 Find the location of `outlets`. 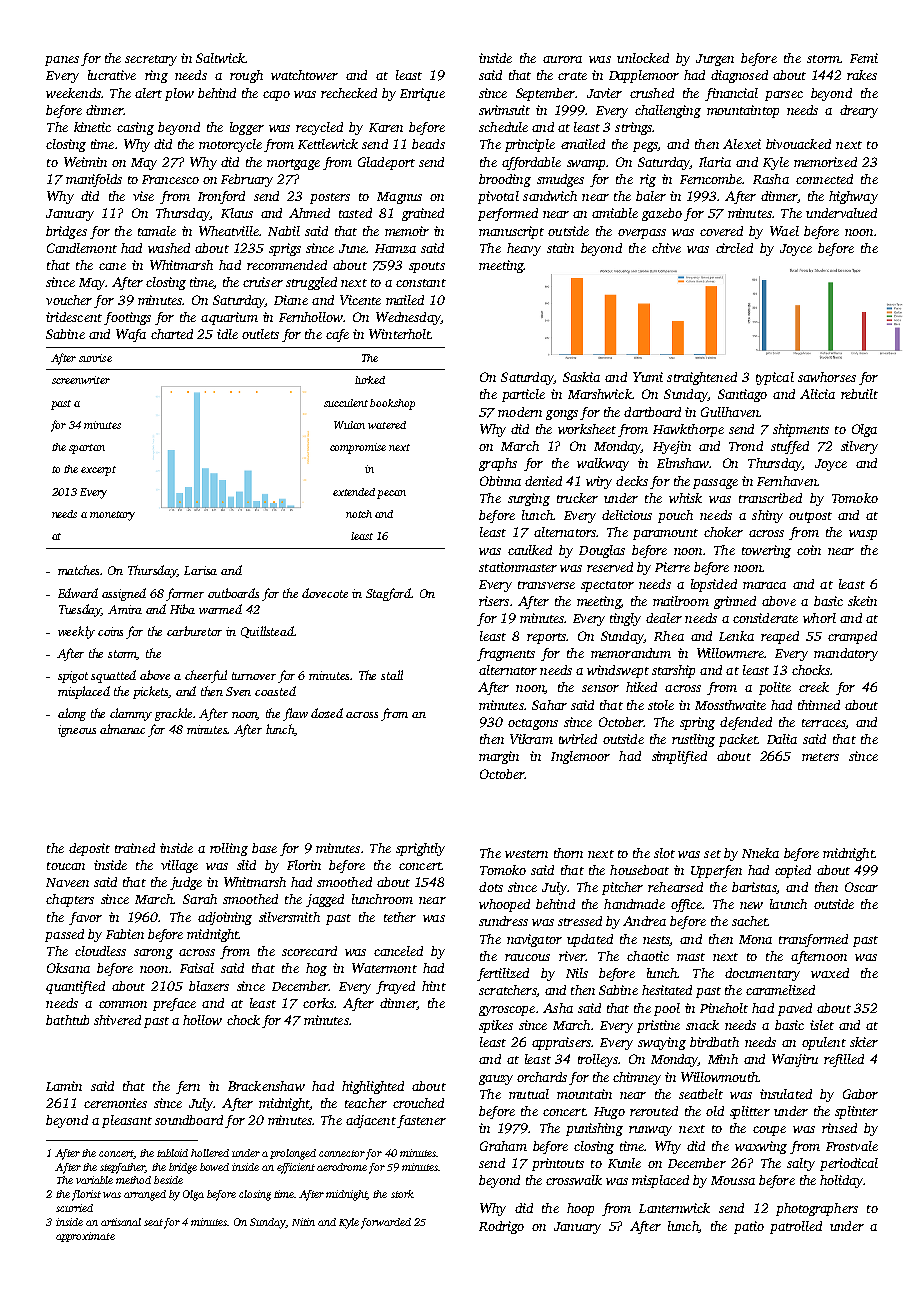

outlets is located at coordinates (260, 334).
